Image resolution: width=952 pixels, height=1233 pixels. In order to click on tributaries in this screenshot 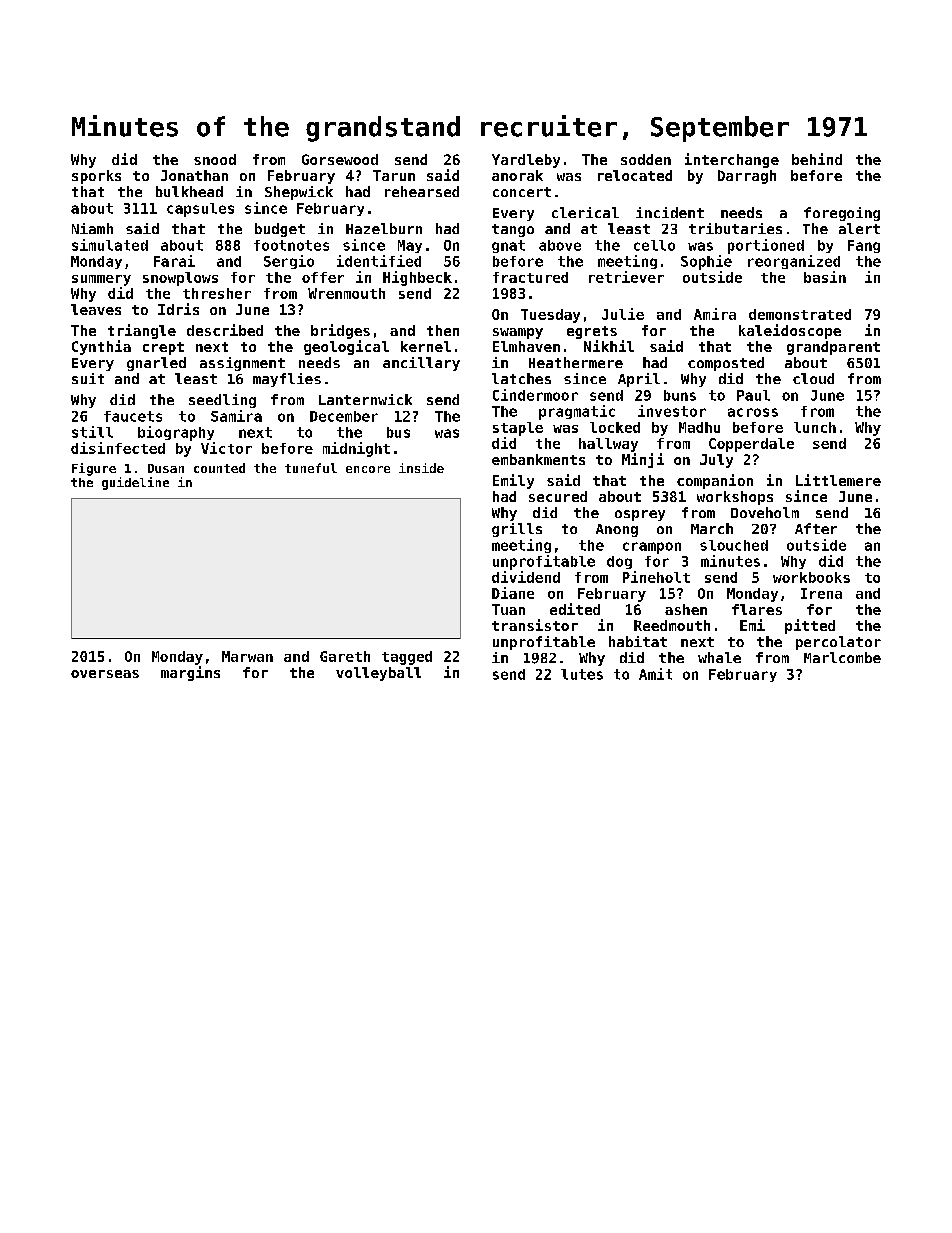, I will do `click(735, 228)`.
